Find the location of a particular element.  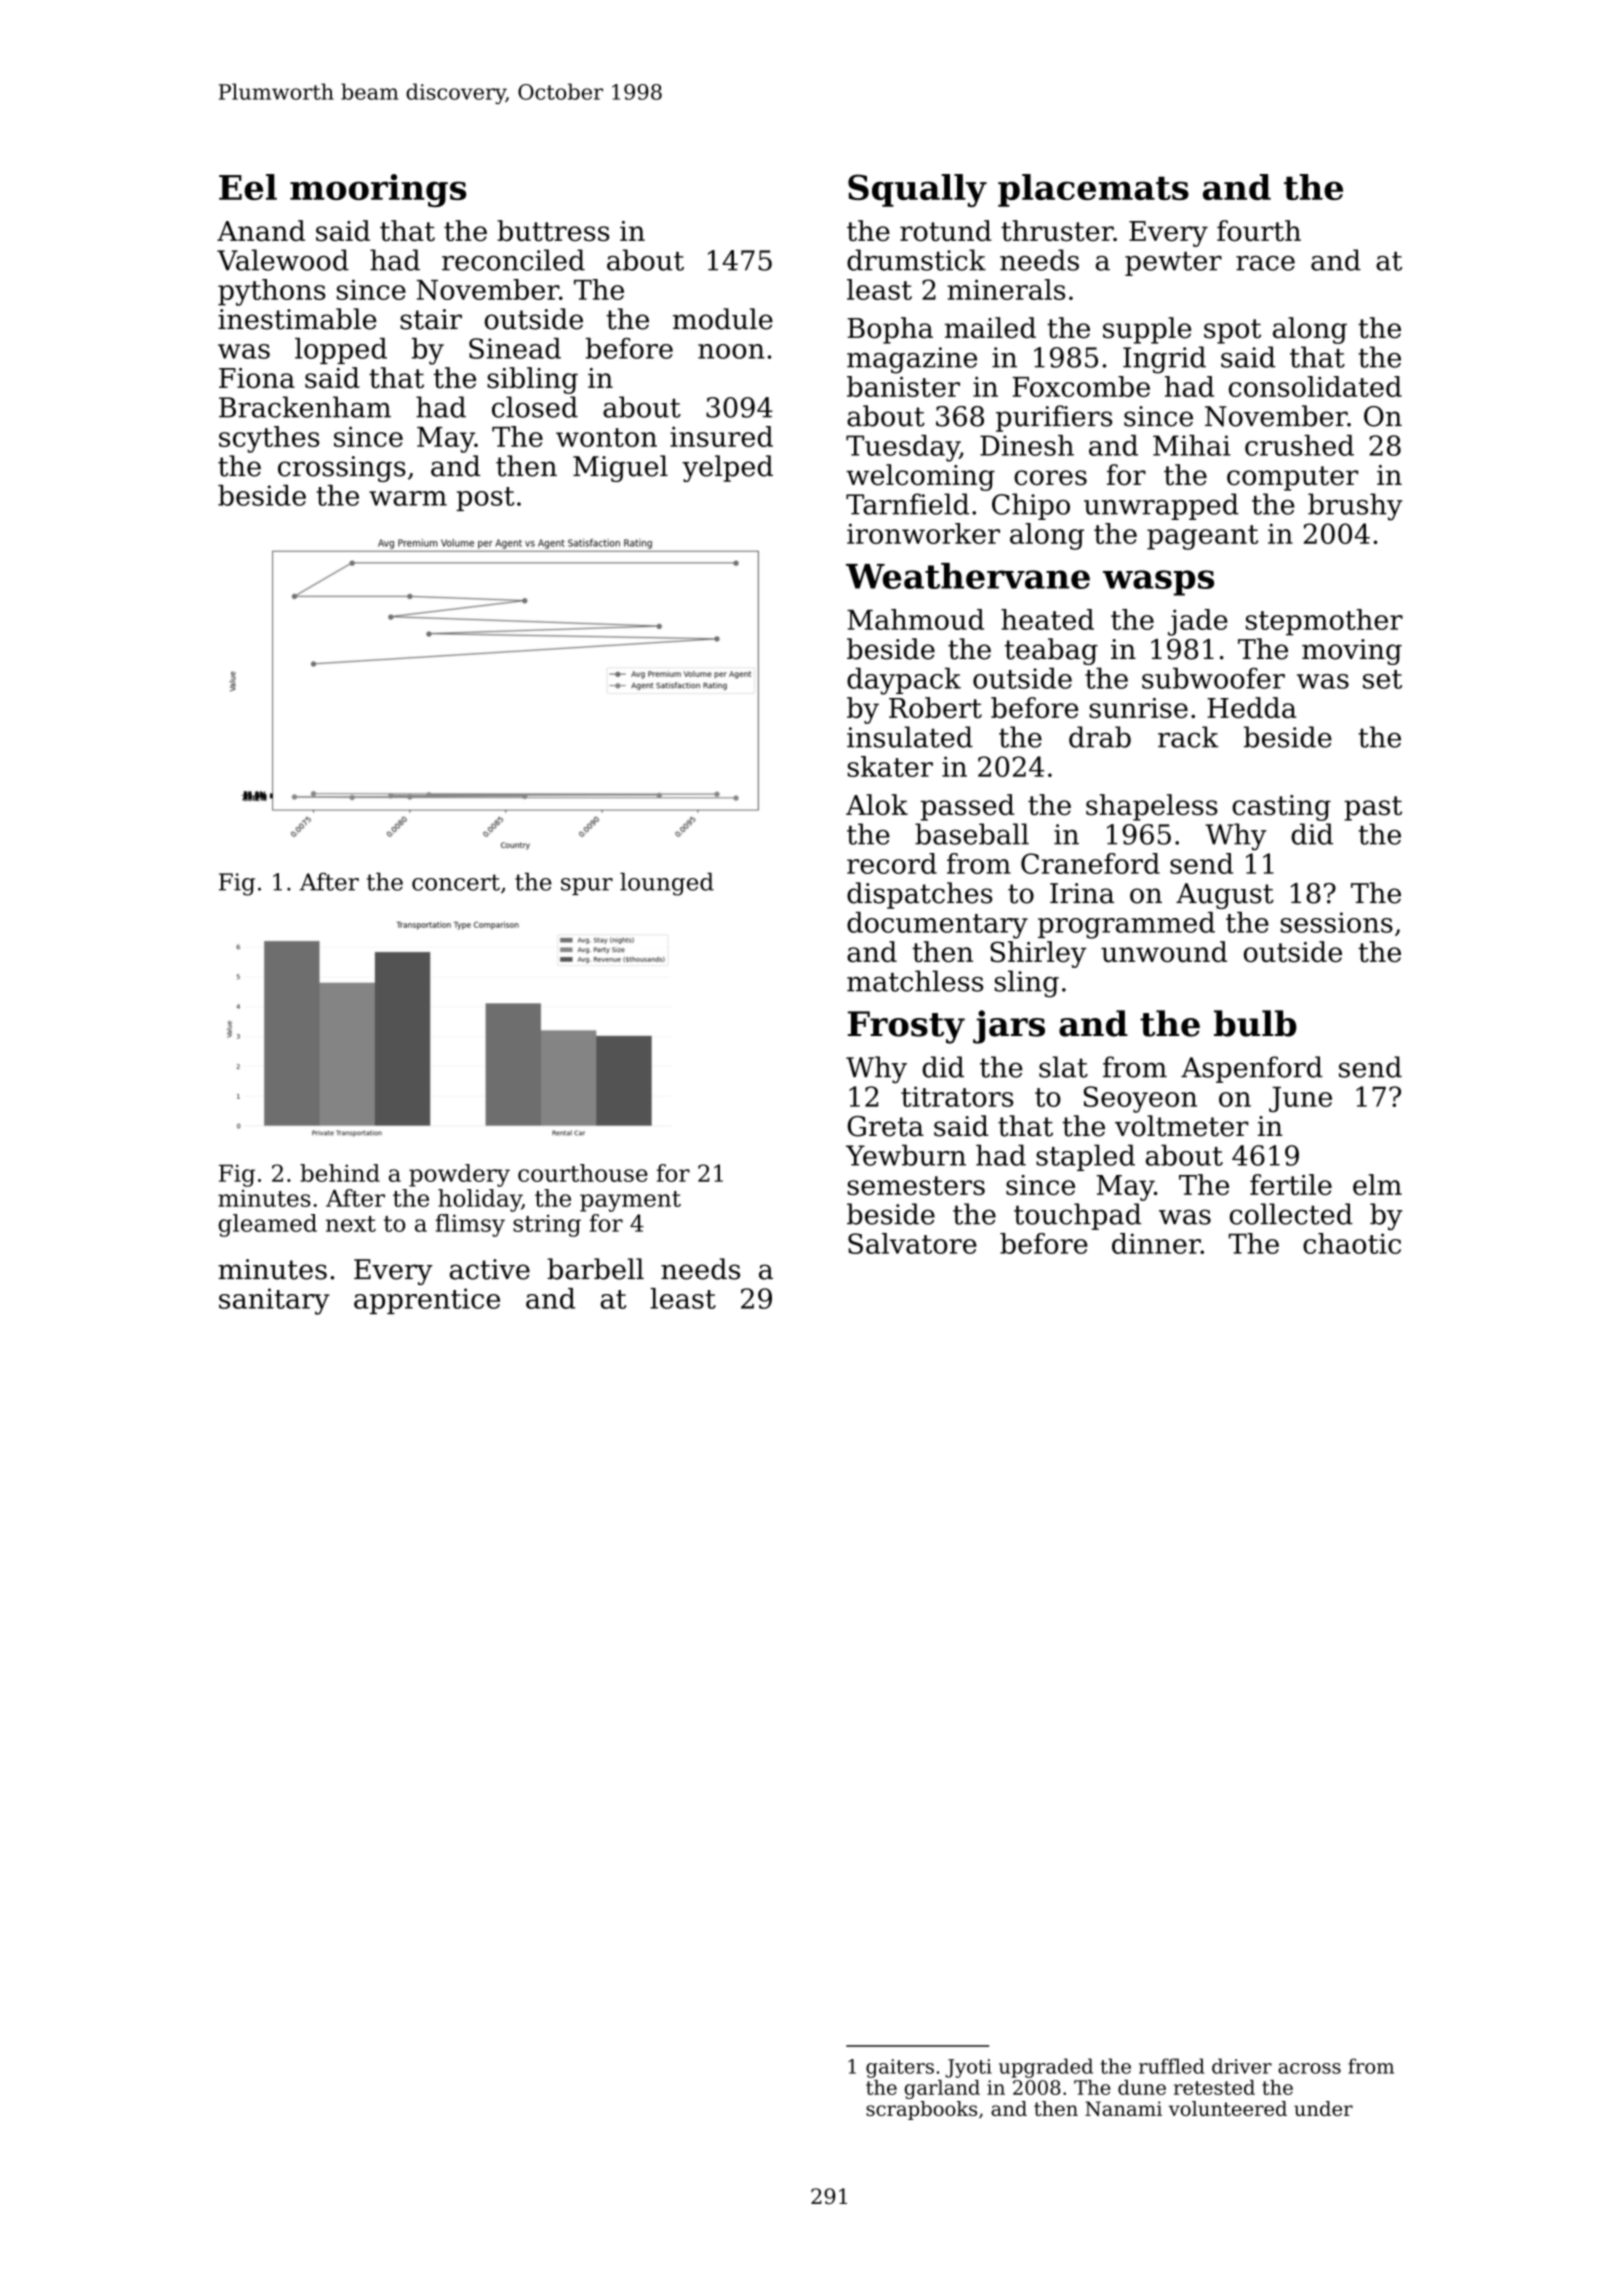

gaiters is located at coordinates (900, 2068).
